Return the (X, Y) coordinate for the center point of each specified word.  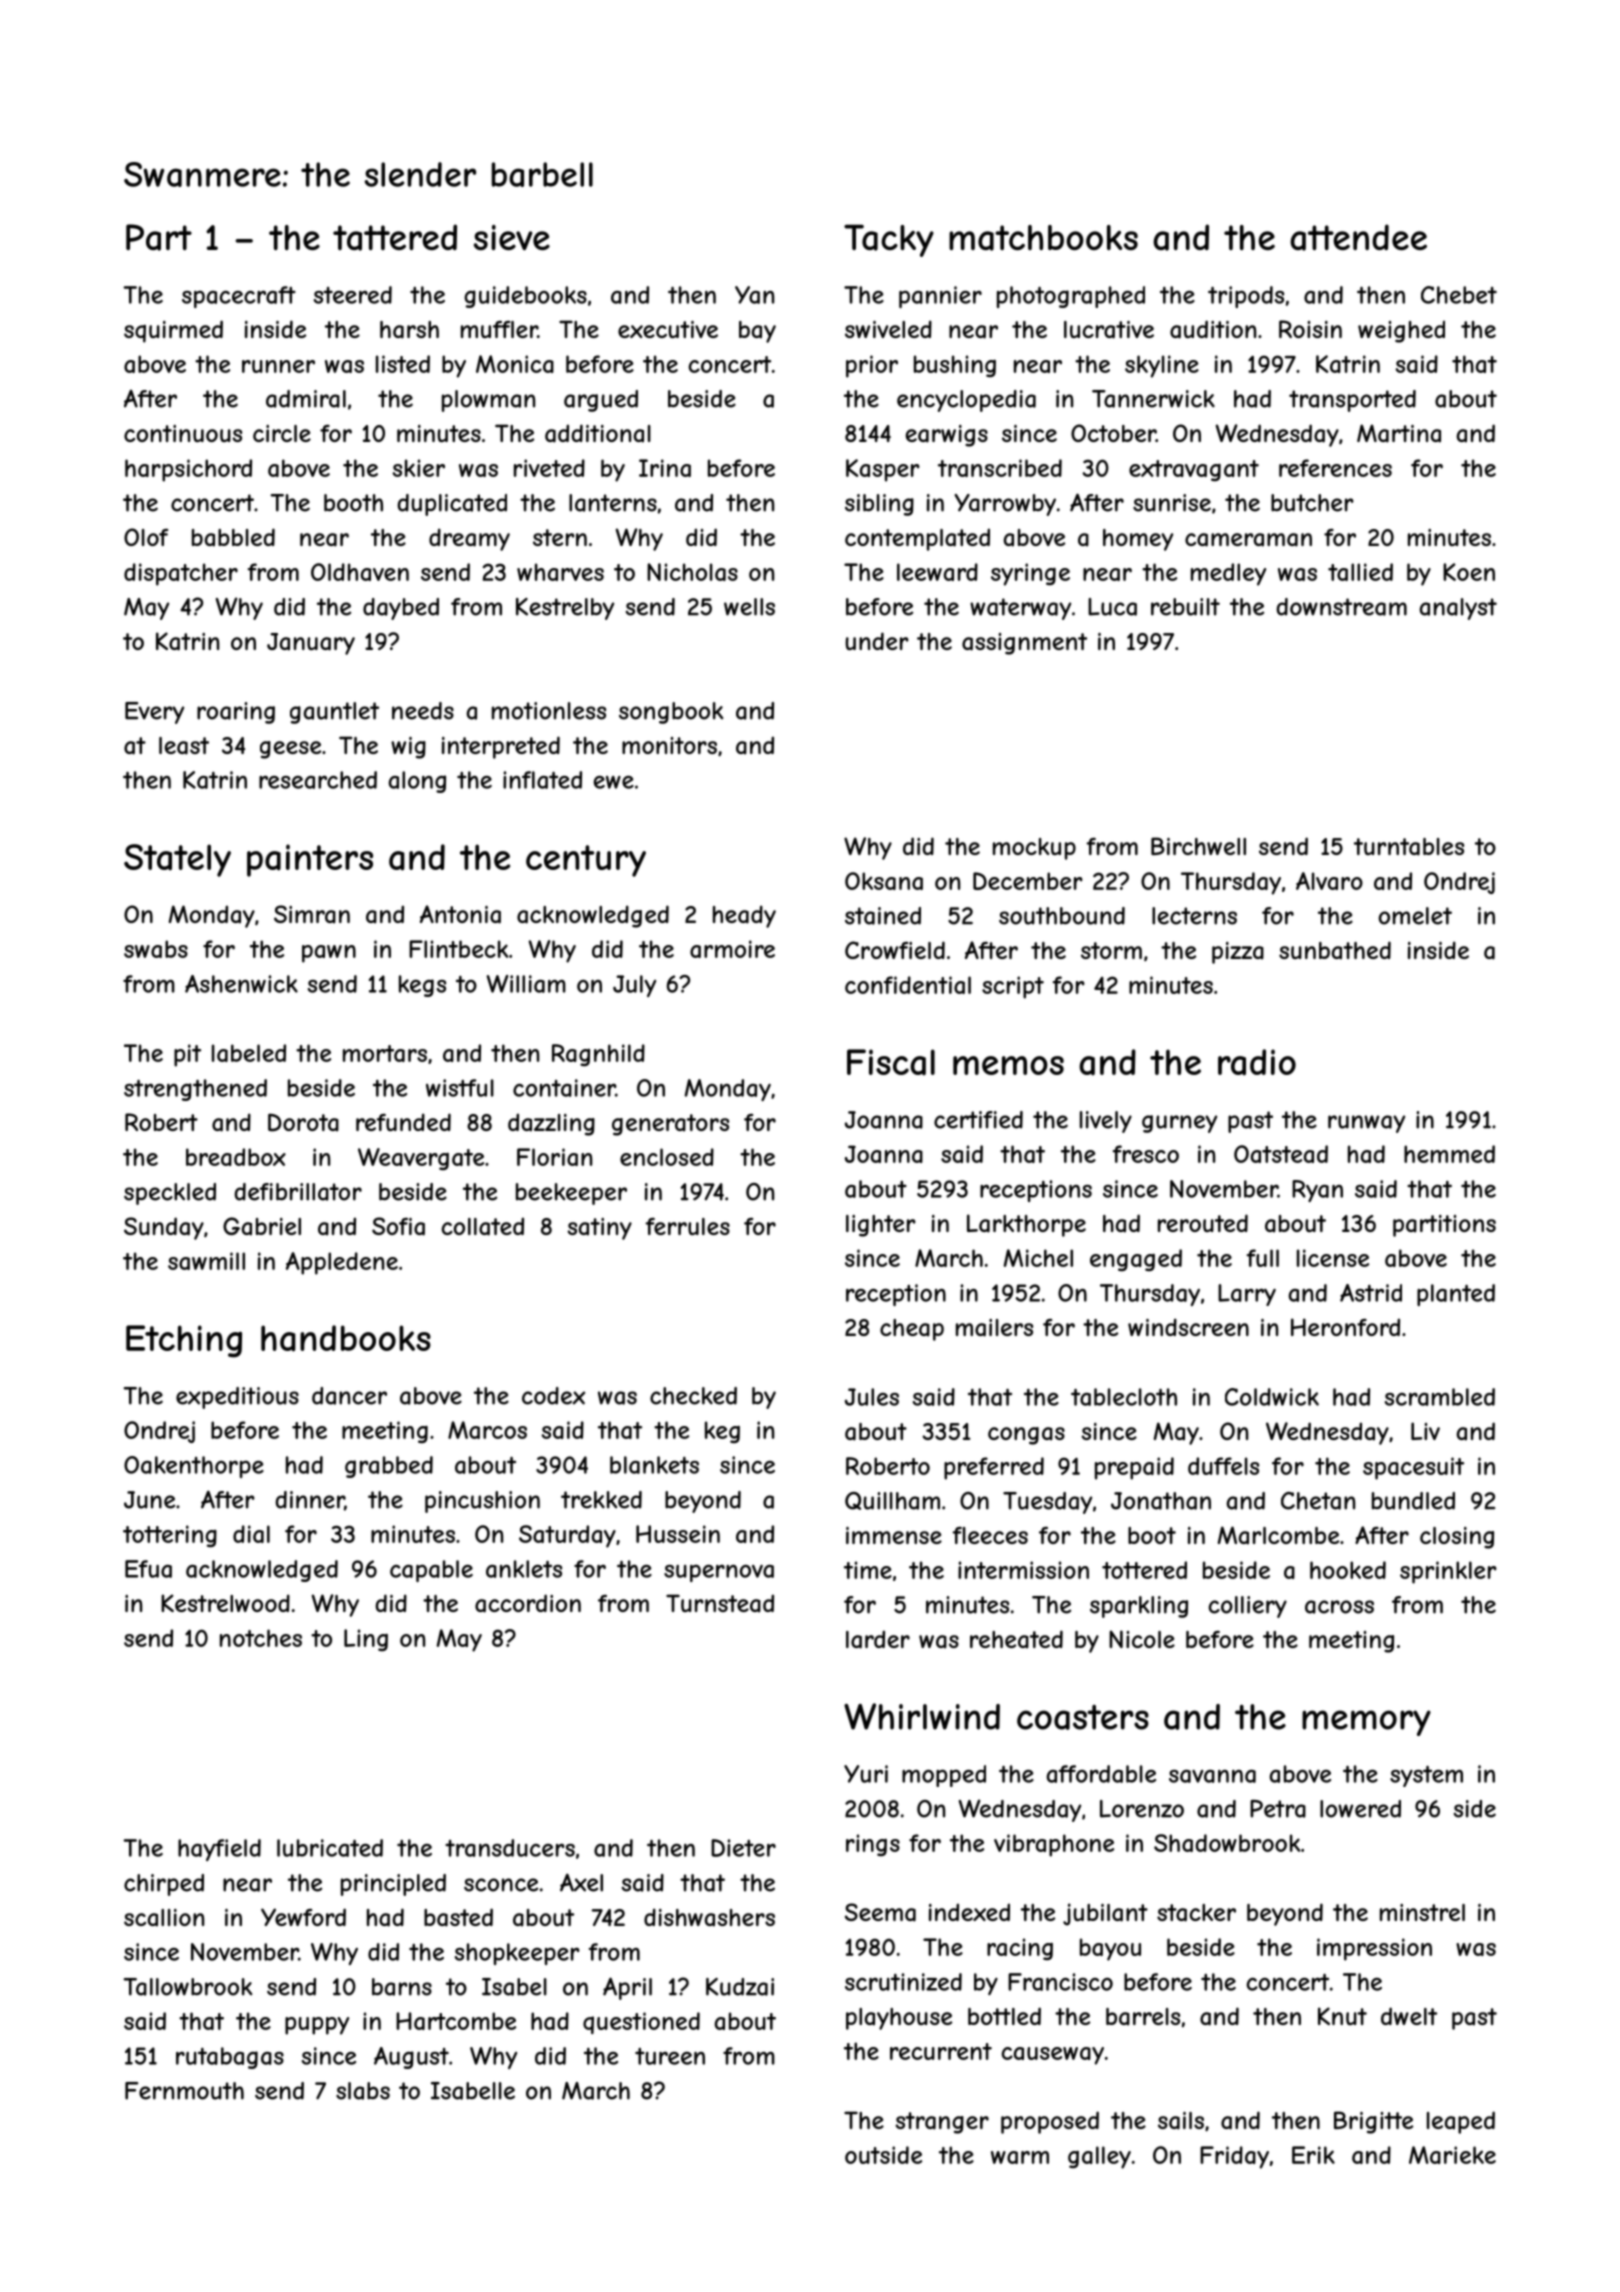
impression (1374, 1949)
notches (261, 1638)
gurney (1179, 1124)
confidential (908, 985)
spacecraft (239, 297)
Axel (581, 1882)
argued (601, 401)
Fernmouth (184, 2091)
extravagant (1194, 470)
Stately (177, 860)
